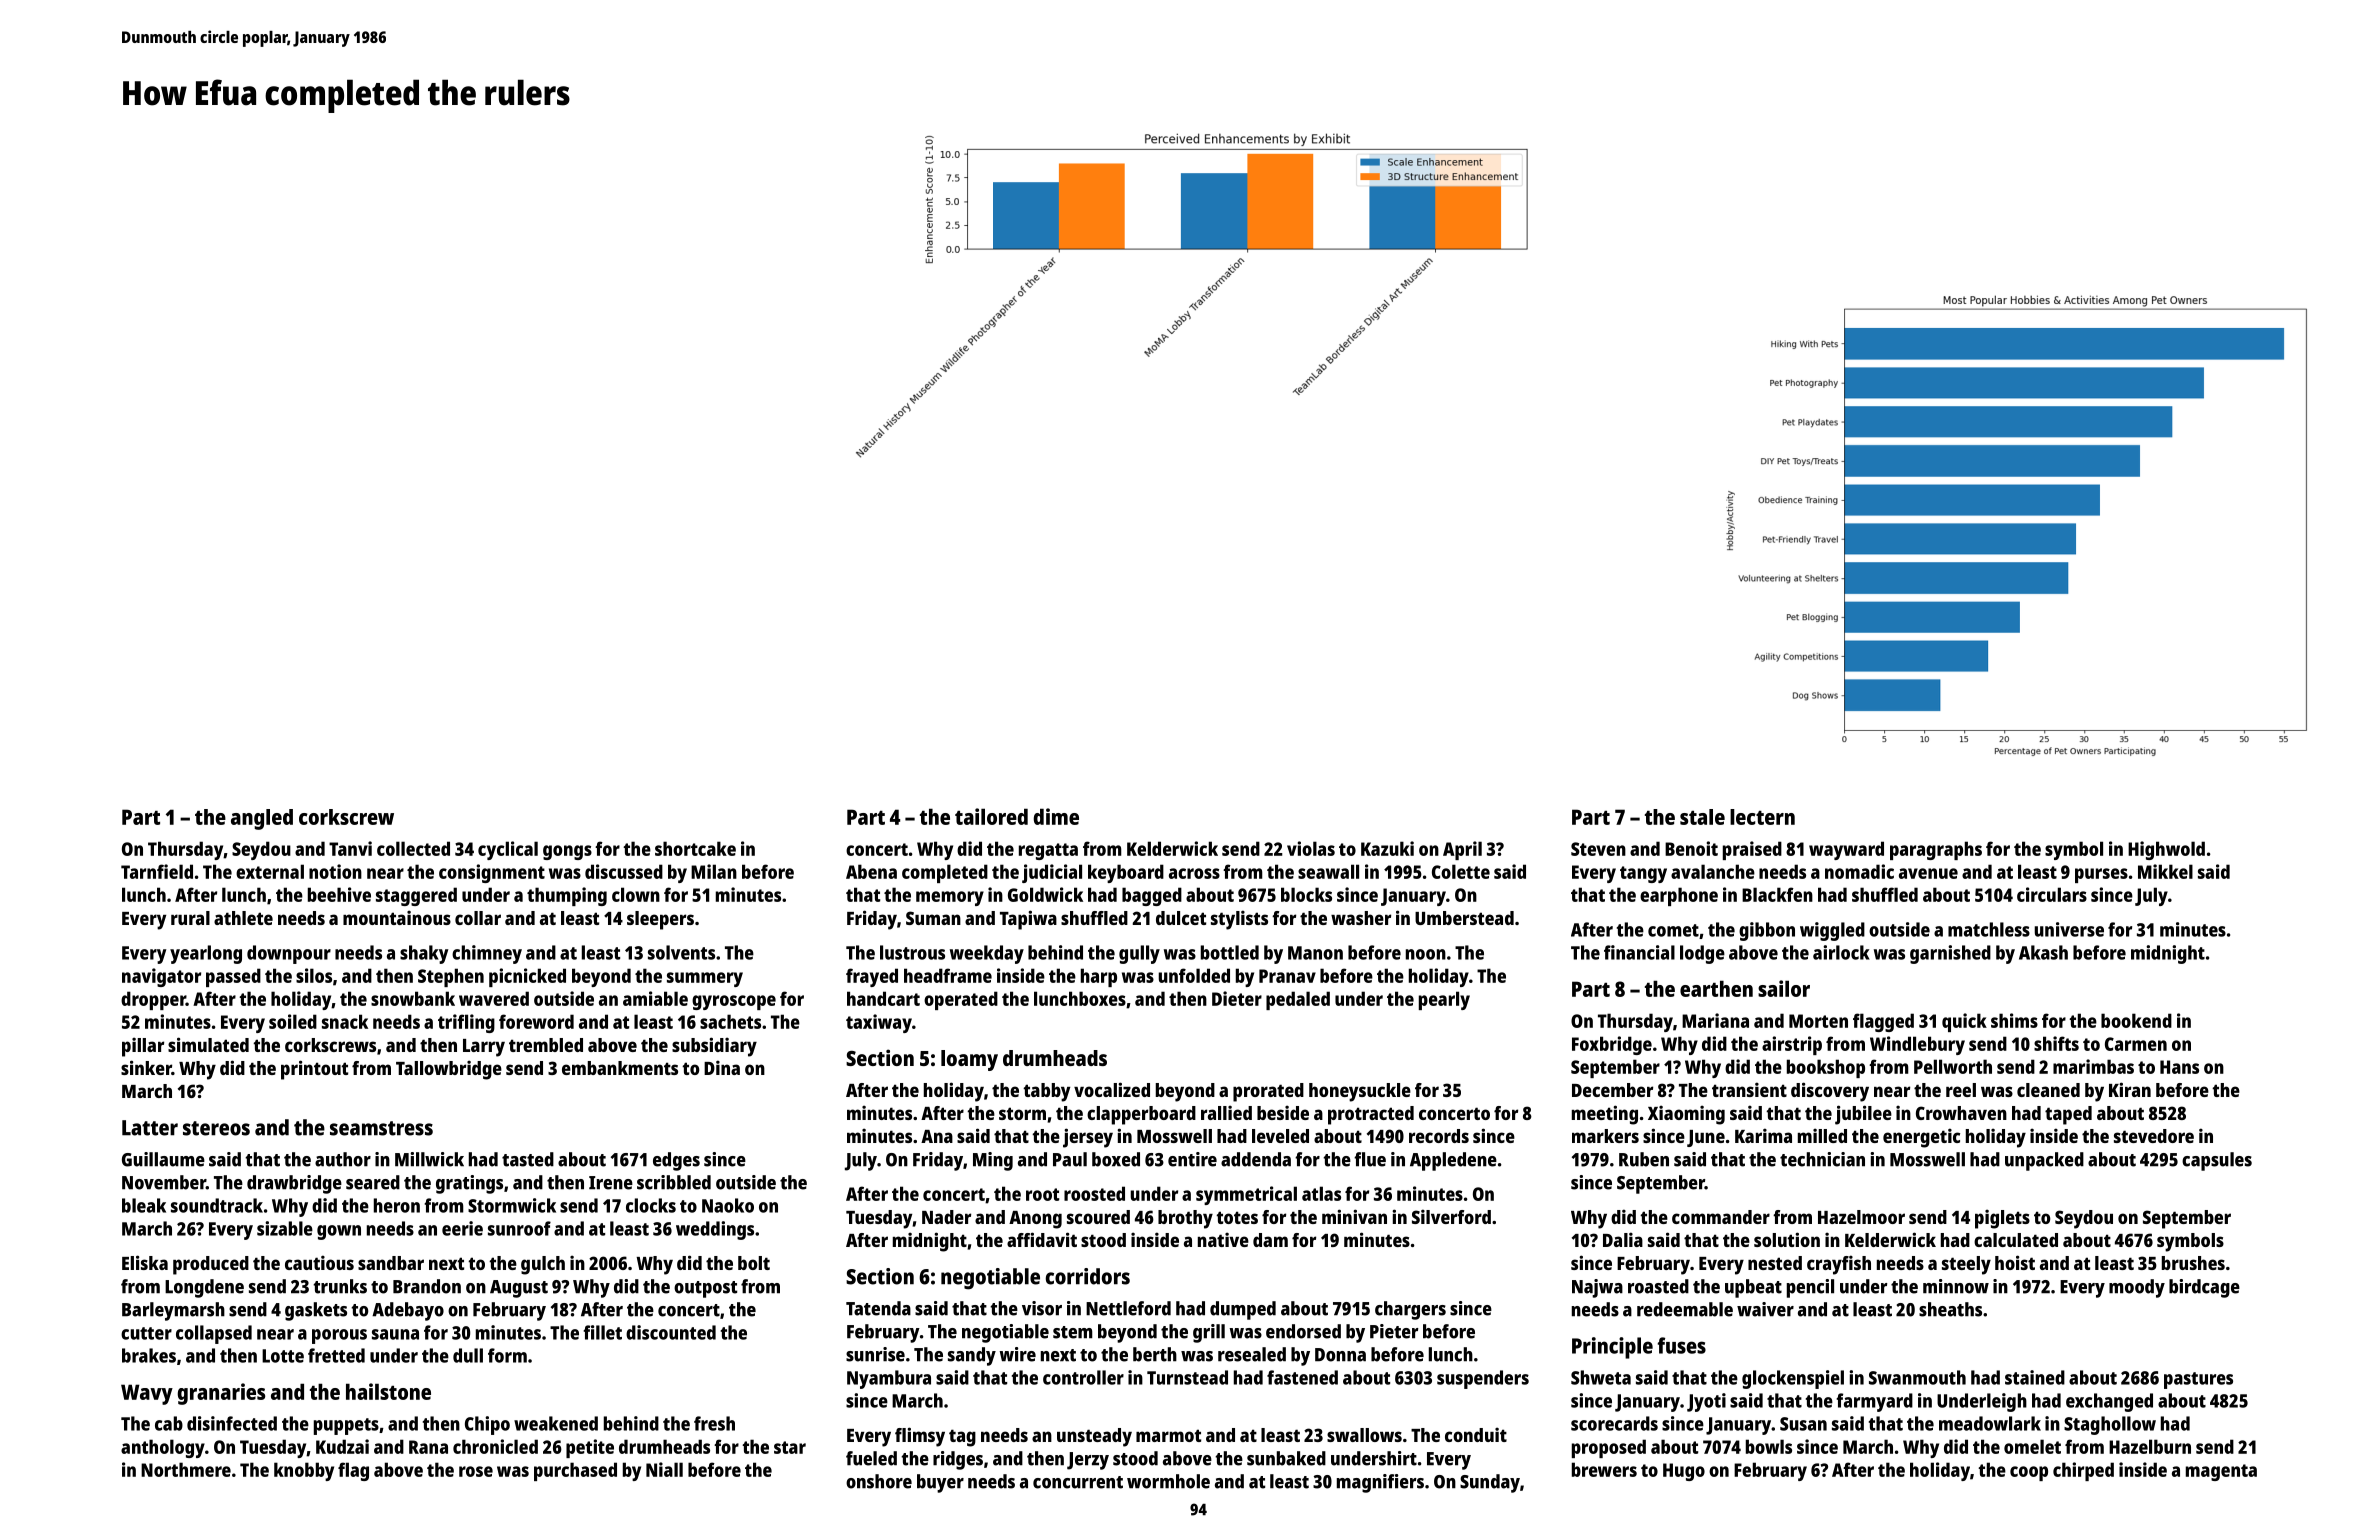 This screenshot has width=2380, height=1540. Describe the element at coordinates (705, 1289) in the screenshot. I see `outpost` at that location.
